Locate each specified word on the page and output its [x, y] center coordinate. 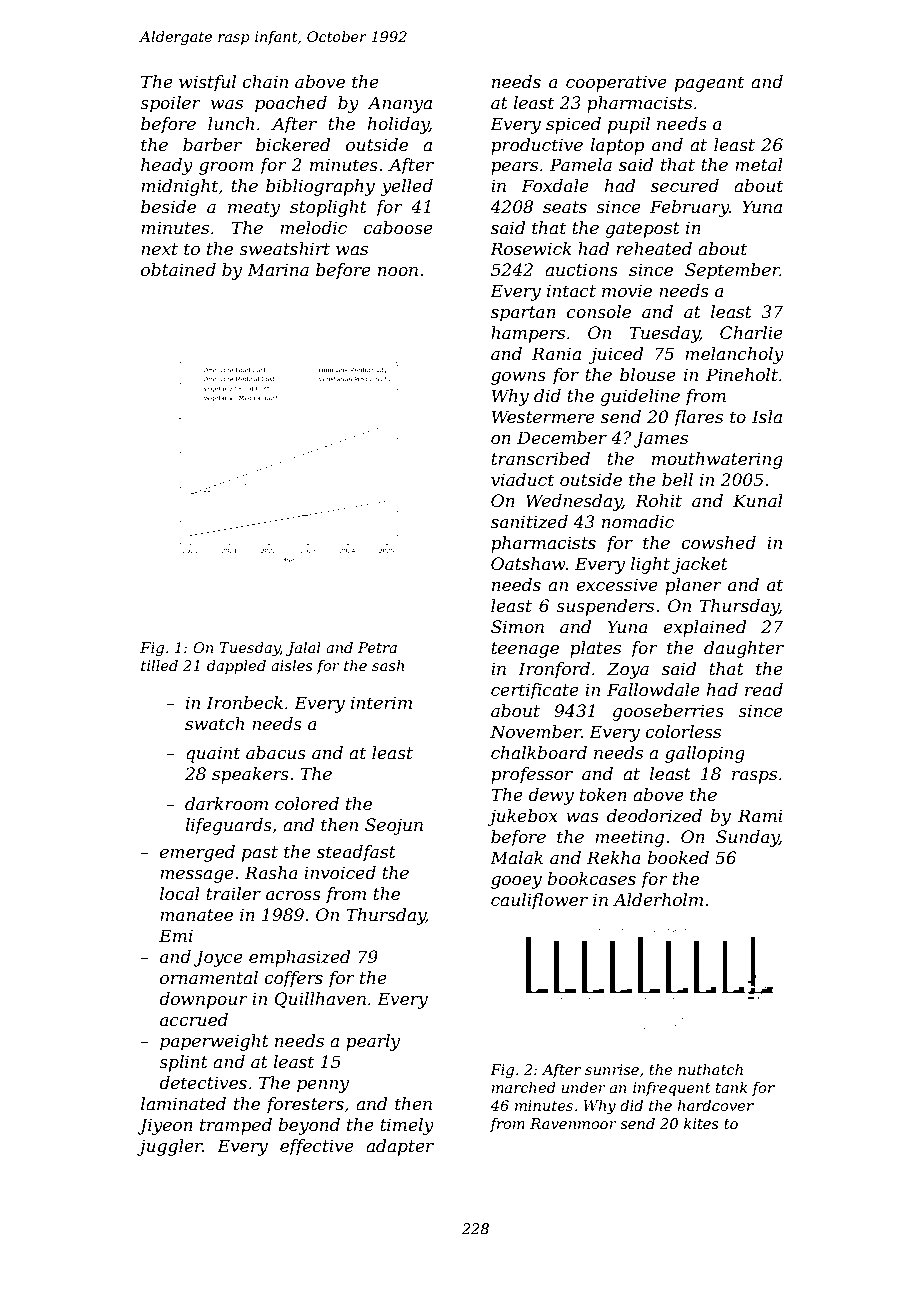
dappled [236, 667]
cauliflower [539, 901]
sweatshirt [284, 248]
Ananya [399, 104]
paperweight [214, 1042]
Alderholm [658, 899]
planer [693, 586]
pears [514, 168]
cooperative [616, 83]
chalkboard [539, 752]
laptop [617, 146]
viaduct [522, 479]
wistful [207, 83]
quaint [213, 754]
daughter [744, 649]
